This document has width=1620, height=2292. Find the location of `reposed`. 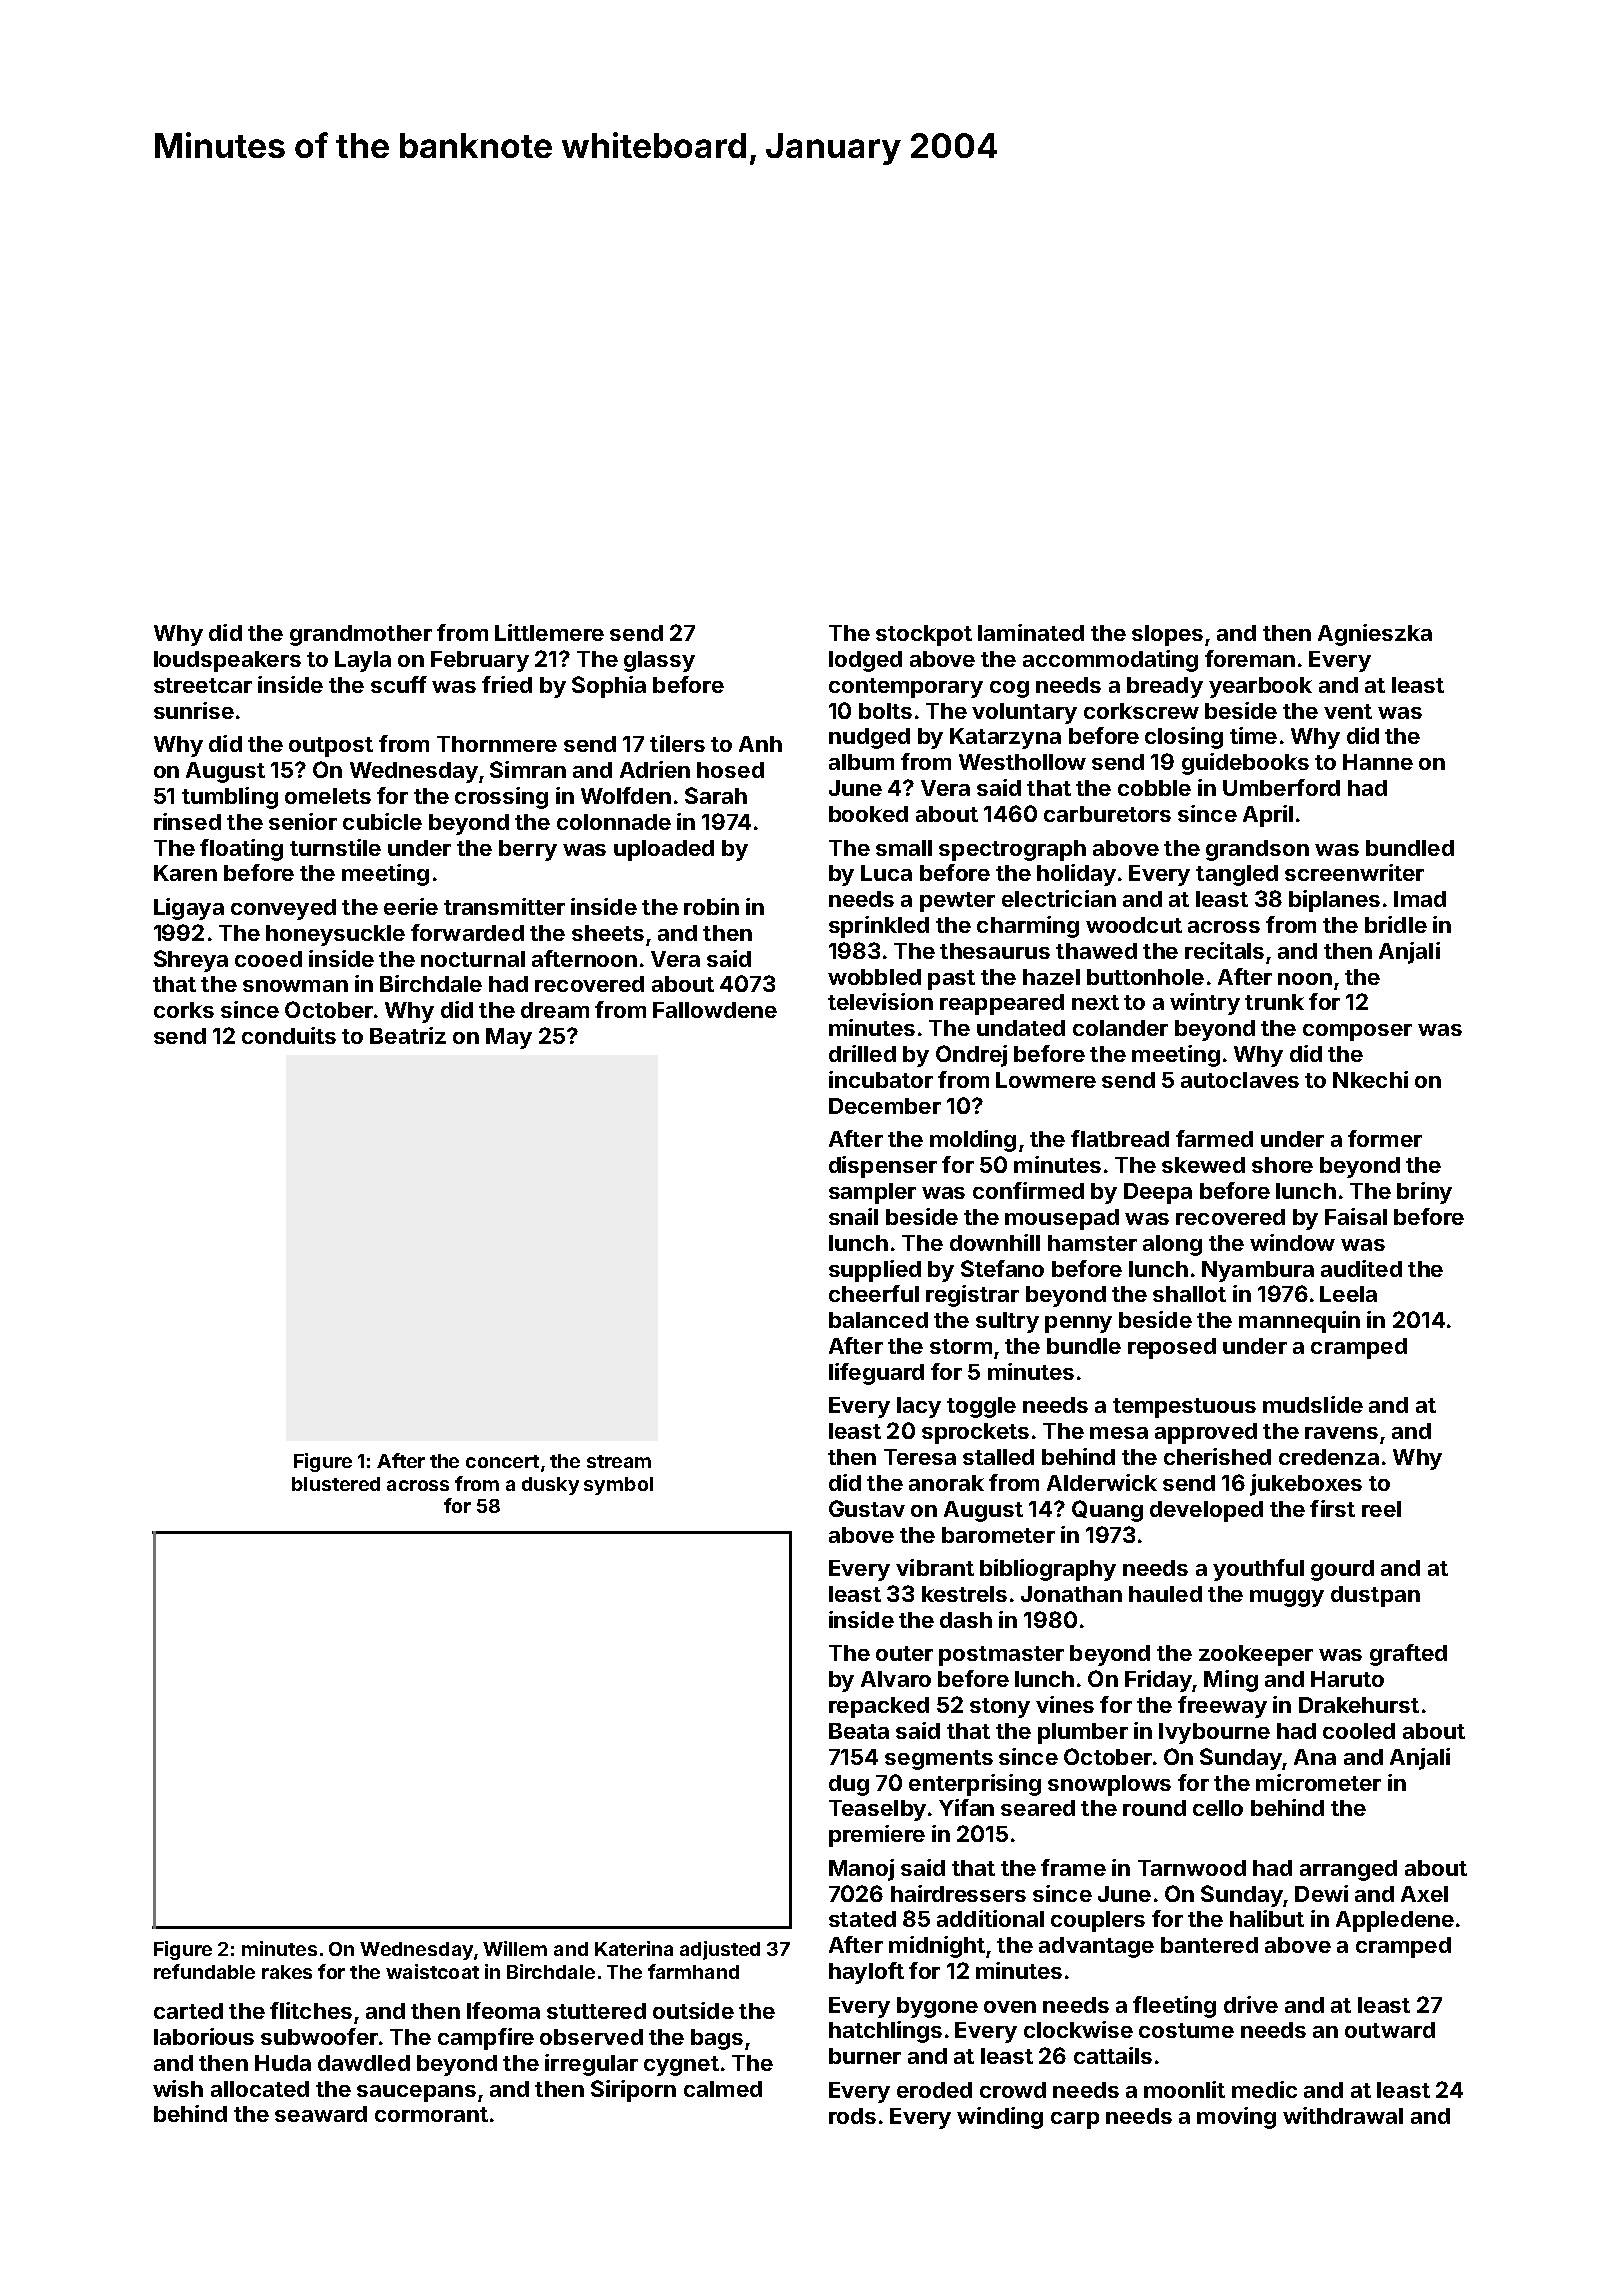

reposed is located at coordinates (1172, 1348).
